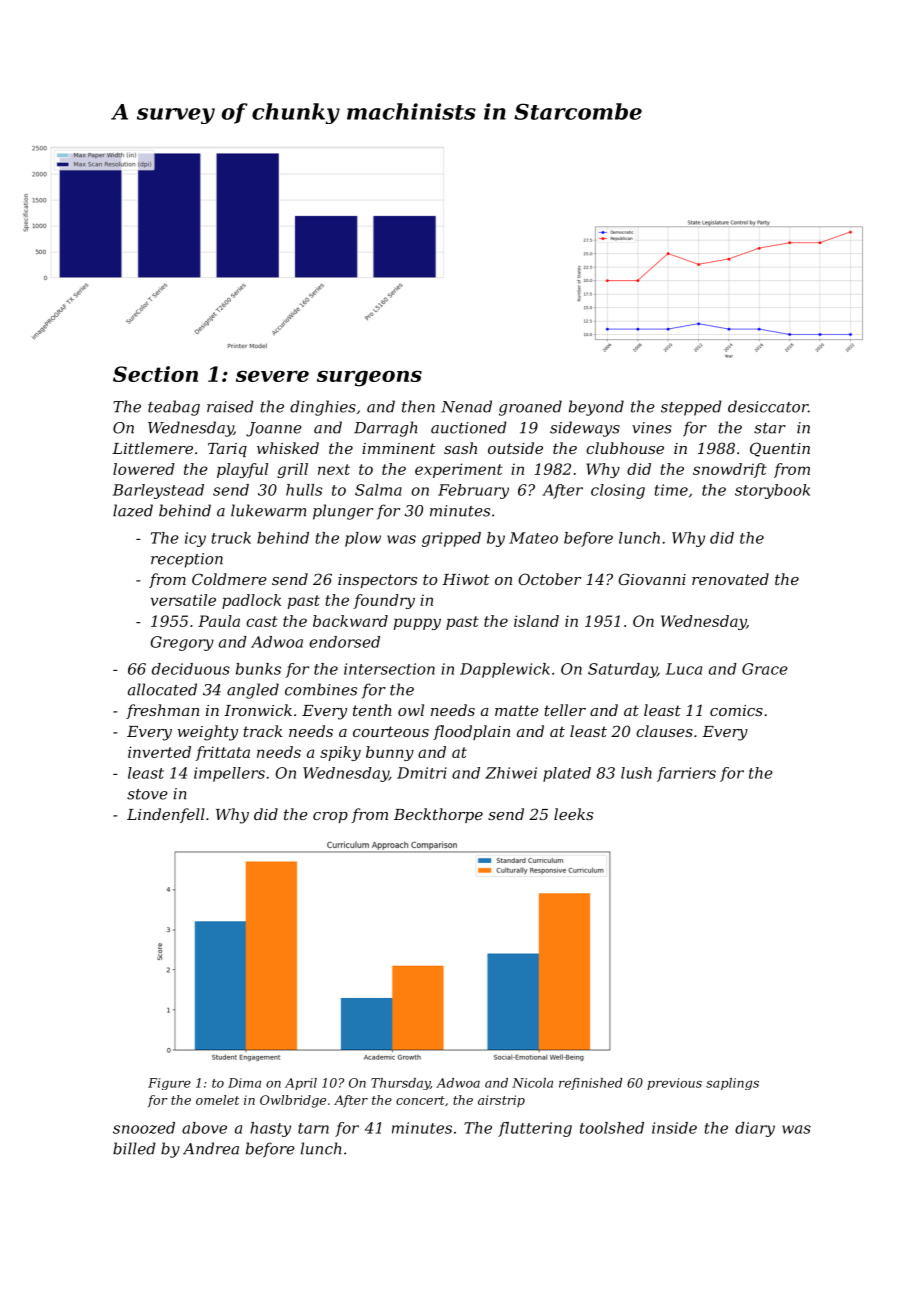 The width and height of the screenshot is (924, 1314). What do you see at coordinates (438, 815) in the screenshot?
I see `Beckthorpe` at bounding box center [438, 815].
